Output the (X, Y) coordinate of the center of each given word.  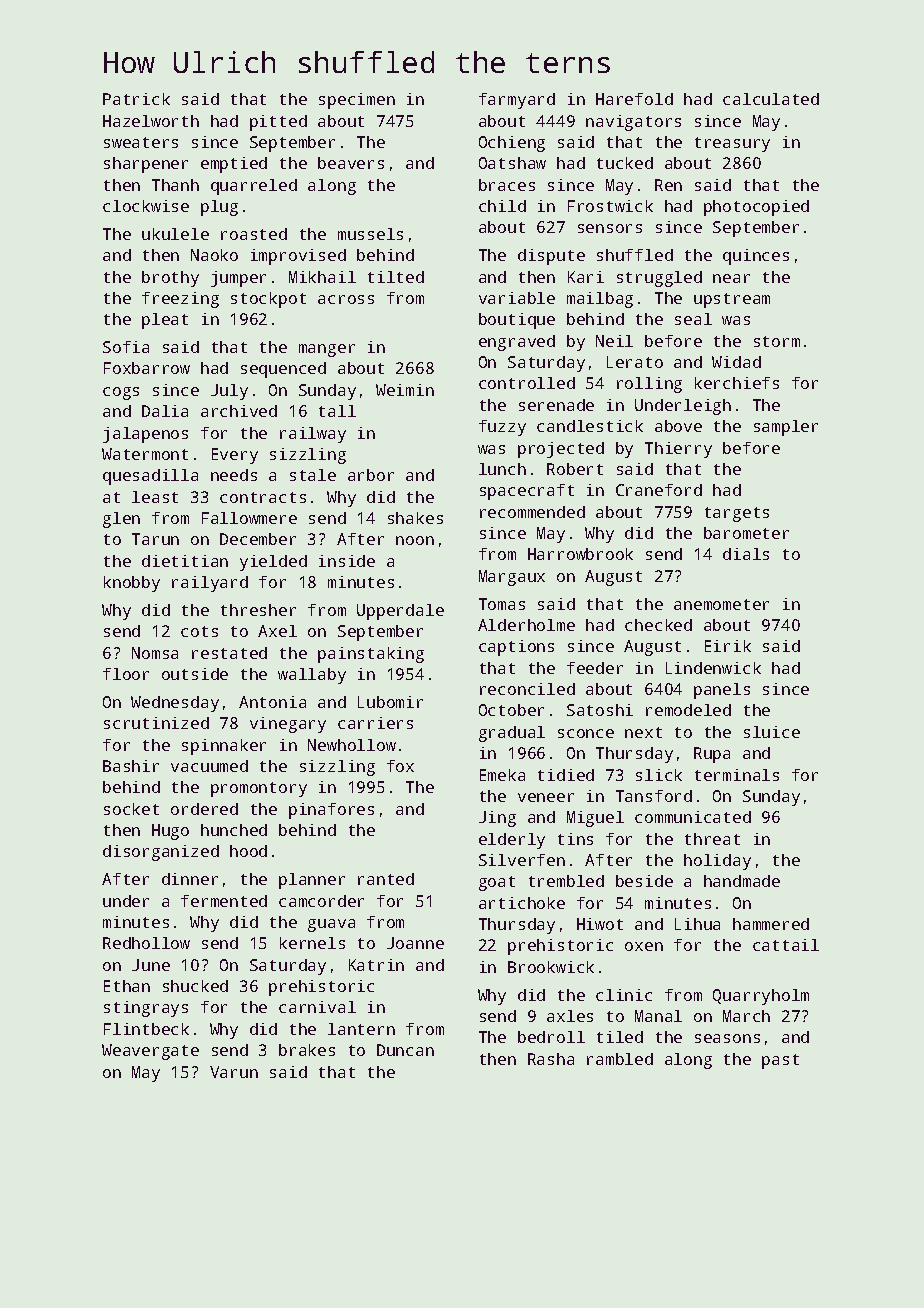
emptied (234, 165)
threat (712, 839)
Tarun (155, 539)
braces (507, 185)
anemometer (721, 604)
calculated (771, 99)
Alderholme (526, 625)
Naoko (214, 255)
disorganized (161, 853)
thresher (258, 610)
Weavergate (150, 1052)
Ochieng (512, 144)
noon (415, 540)
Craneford (659, 490)
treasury (732, 144)
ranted (386, 879)
